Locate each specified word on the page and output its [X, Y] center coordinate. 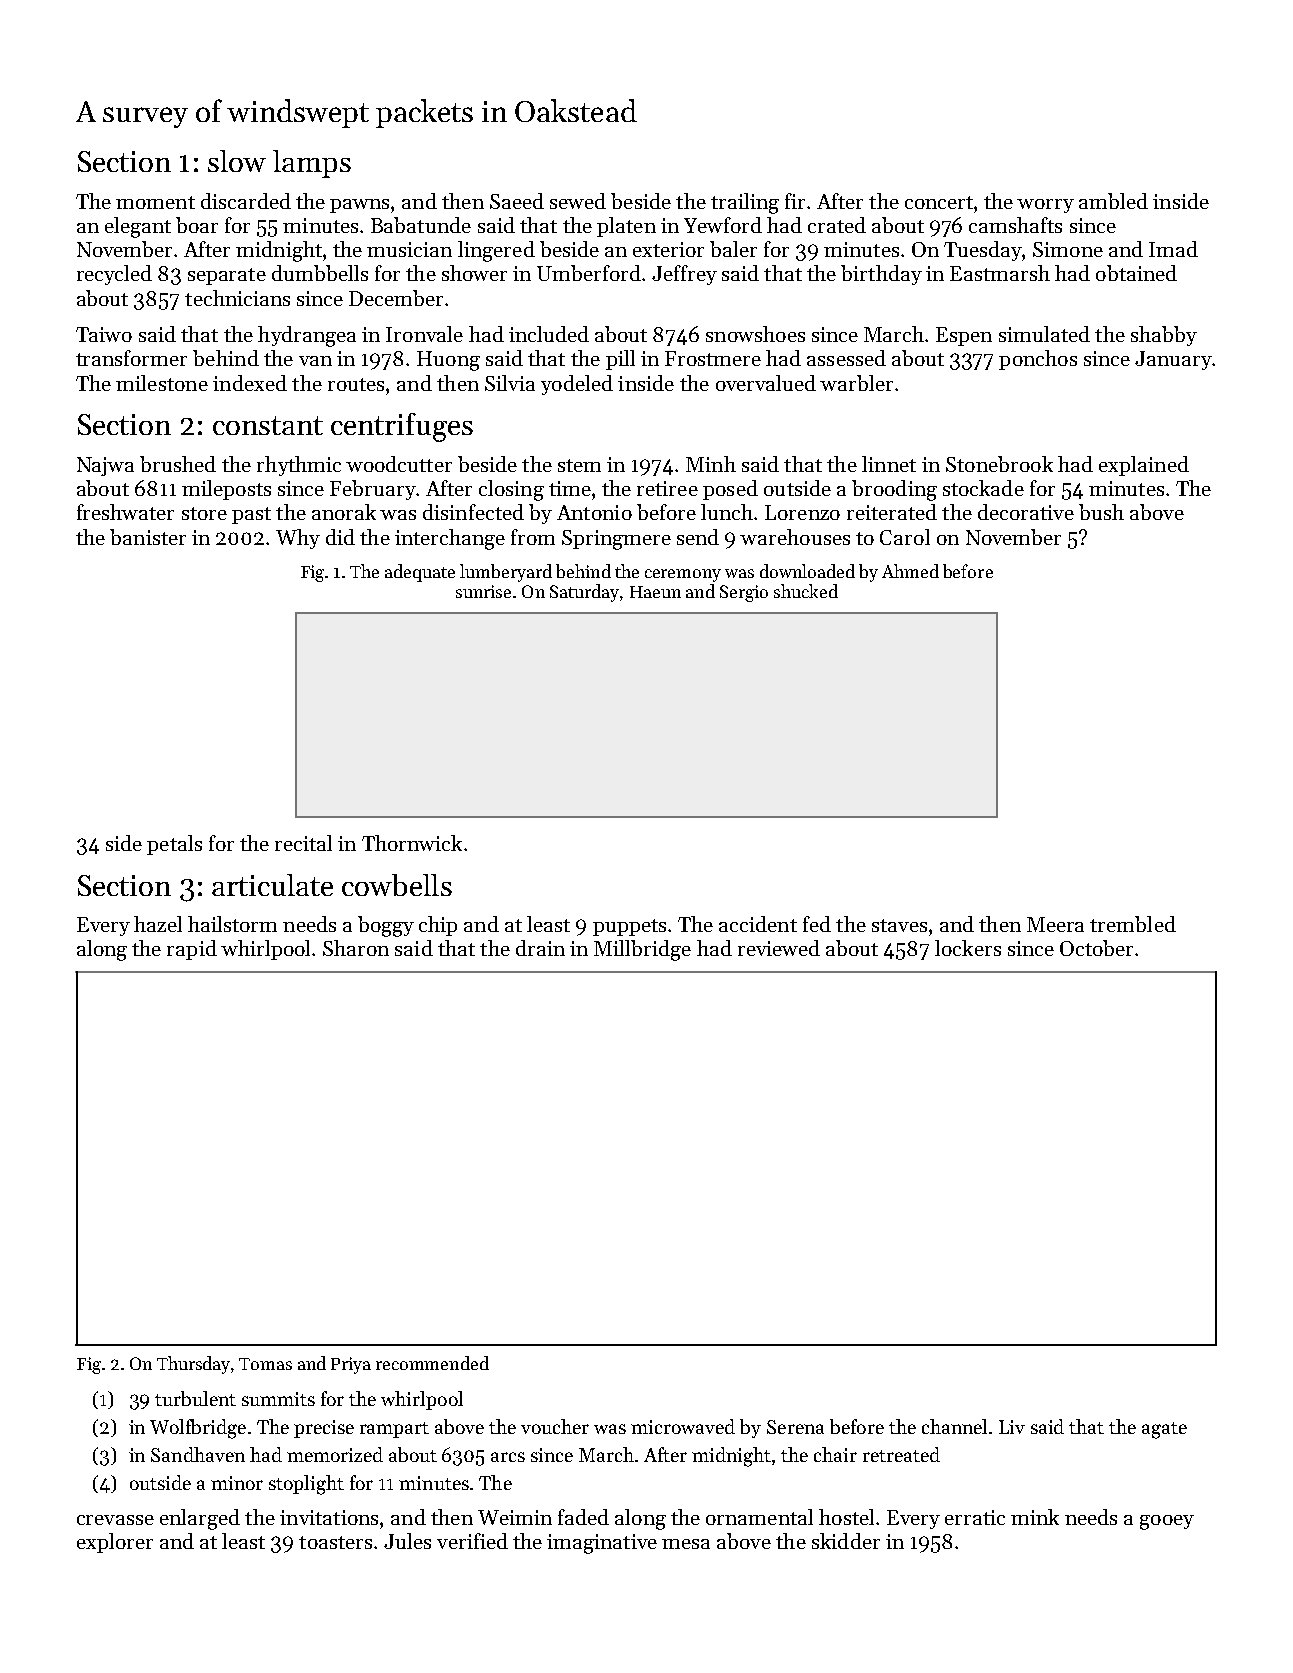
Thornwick [412, 843]
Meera [1055, 924]
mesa [686, 1544]
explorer [115, 1543]
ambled [1113, 201]
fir [795, 201]
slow [237, 161]
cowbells [397, 885]
